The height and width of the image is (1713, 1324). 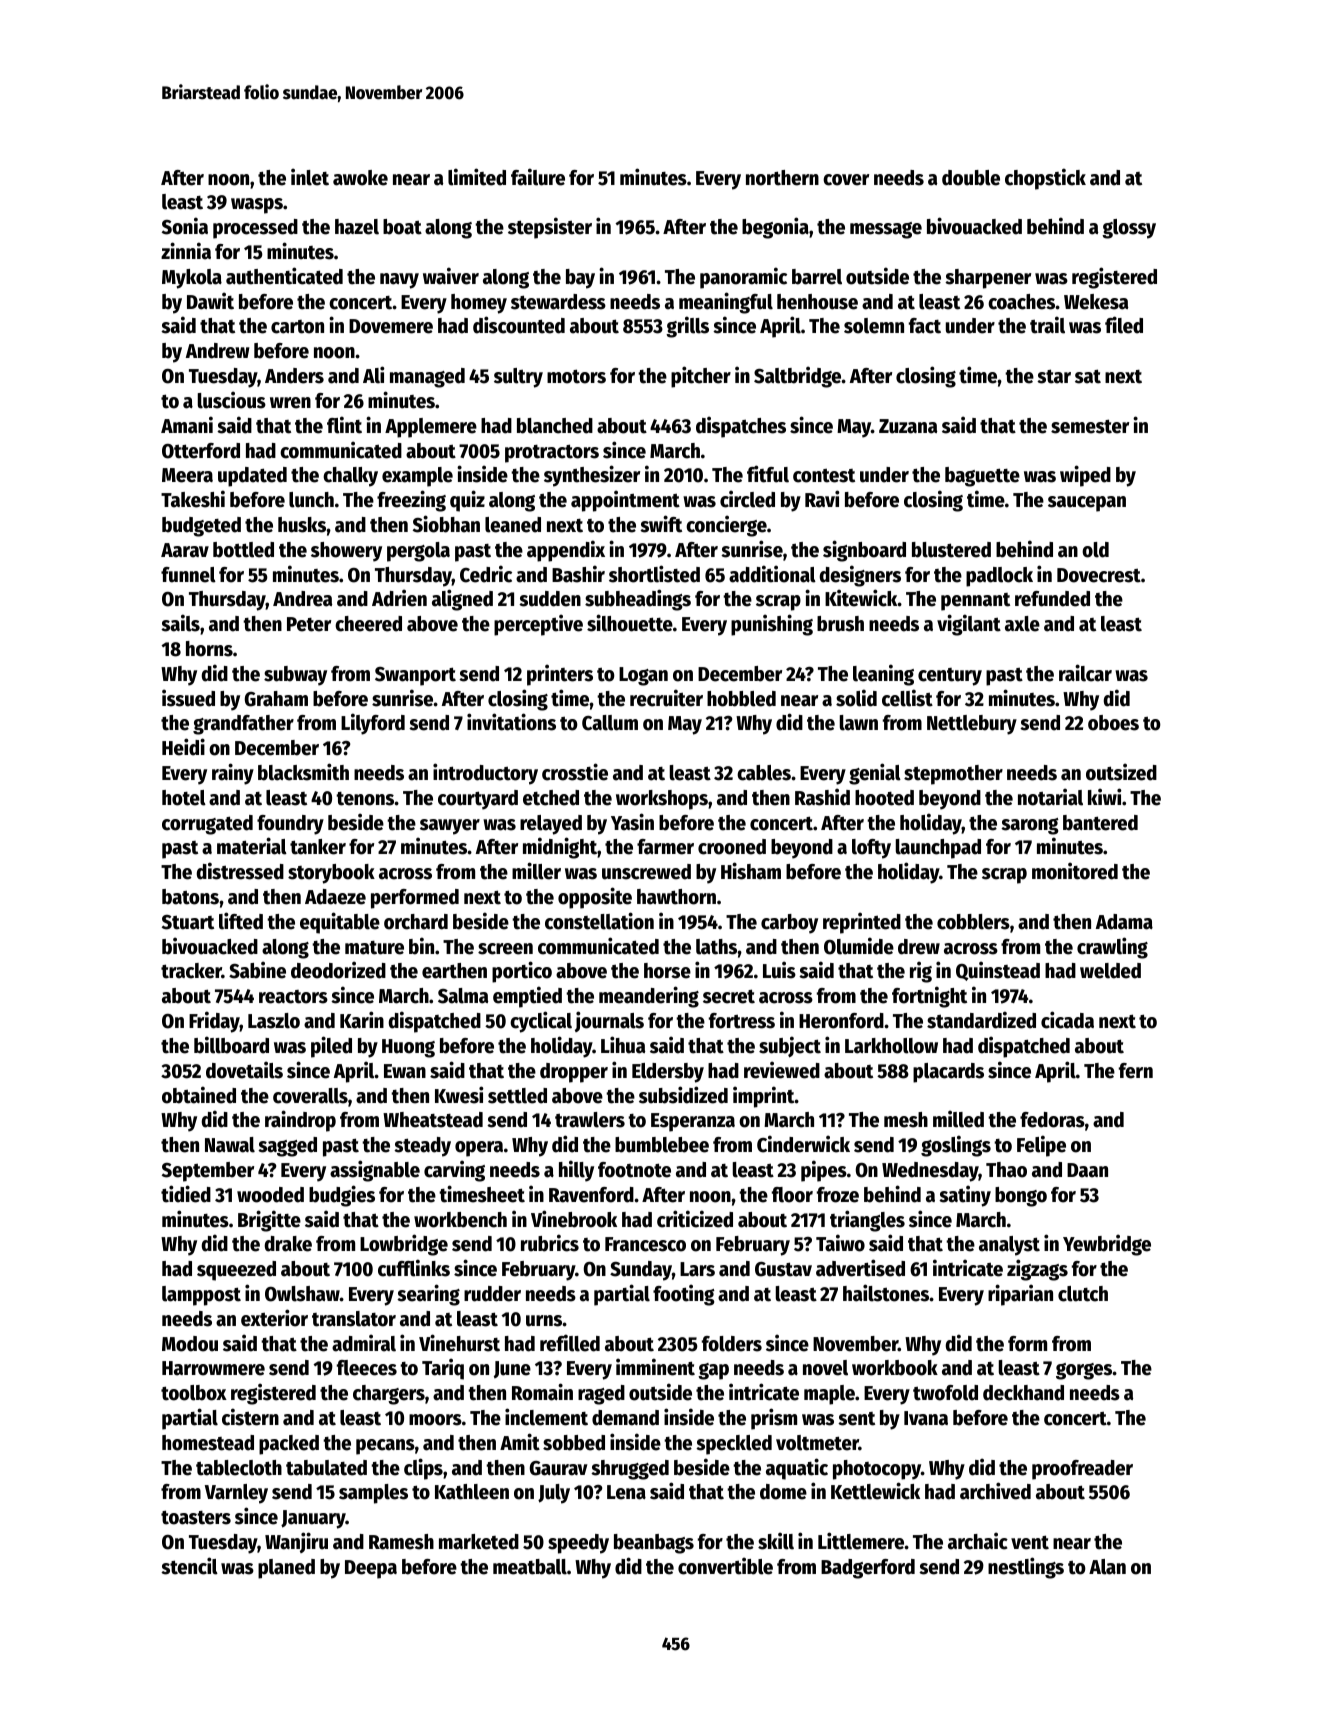 What do you see at coordinates (189, 1566) in the image?
I see `stencil` at bounding box center [189, 1566].
